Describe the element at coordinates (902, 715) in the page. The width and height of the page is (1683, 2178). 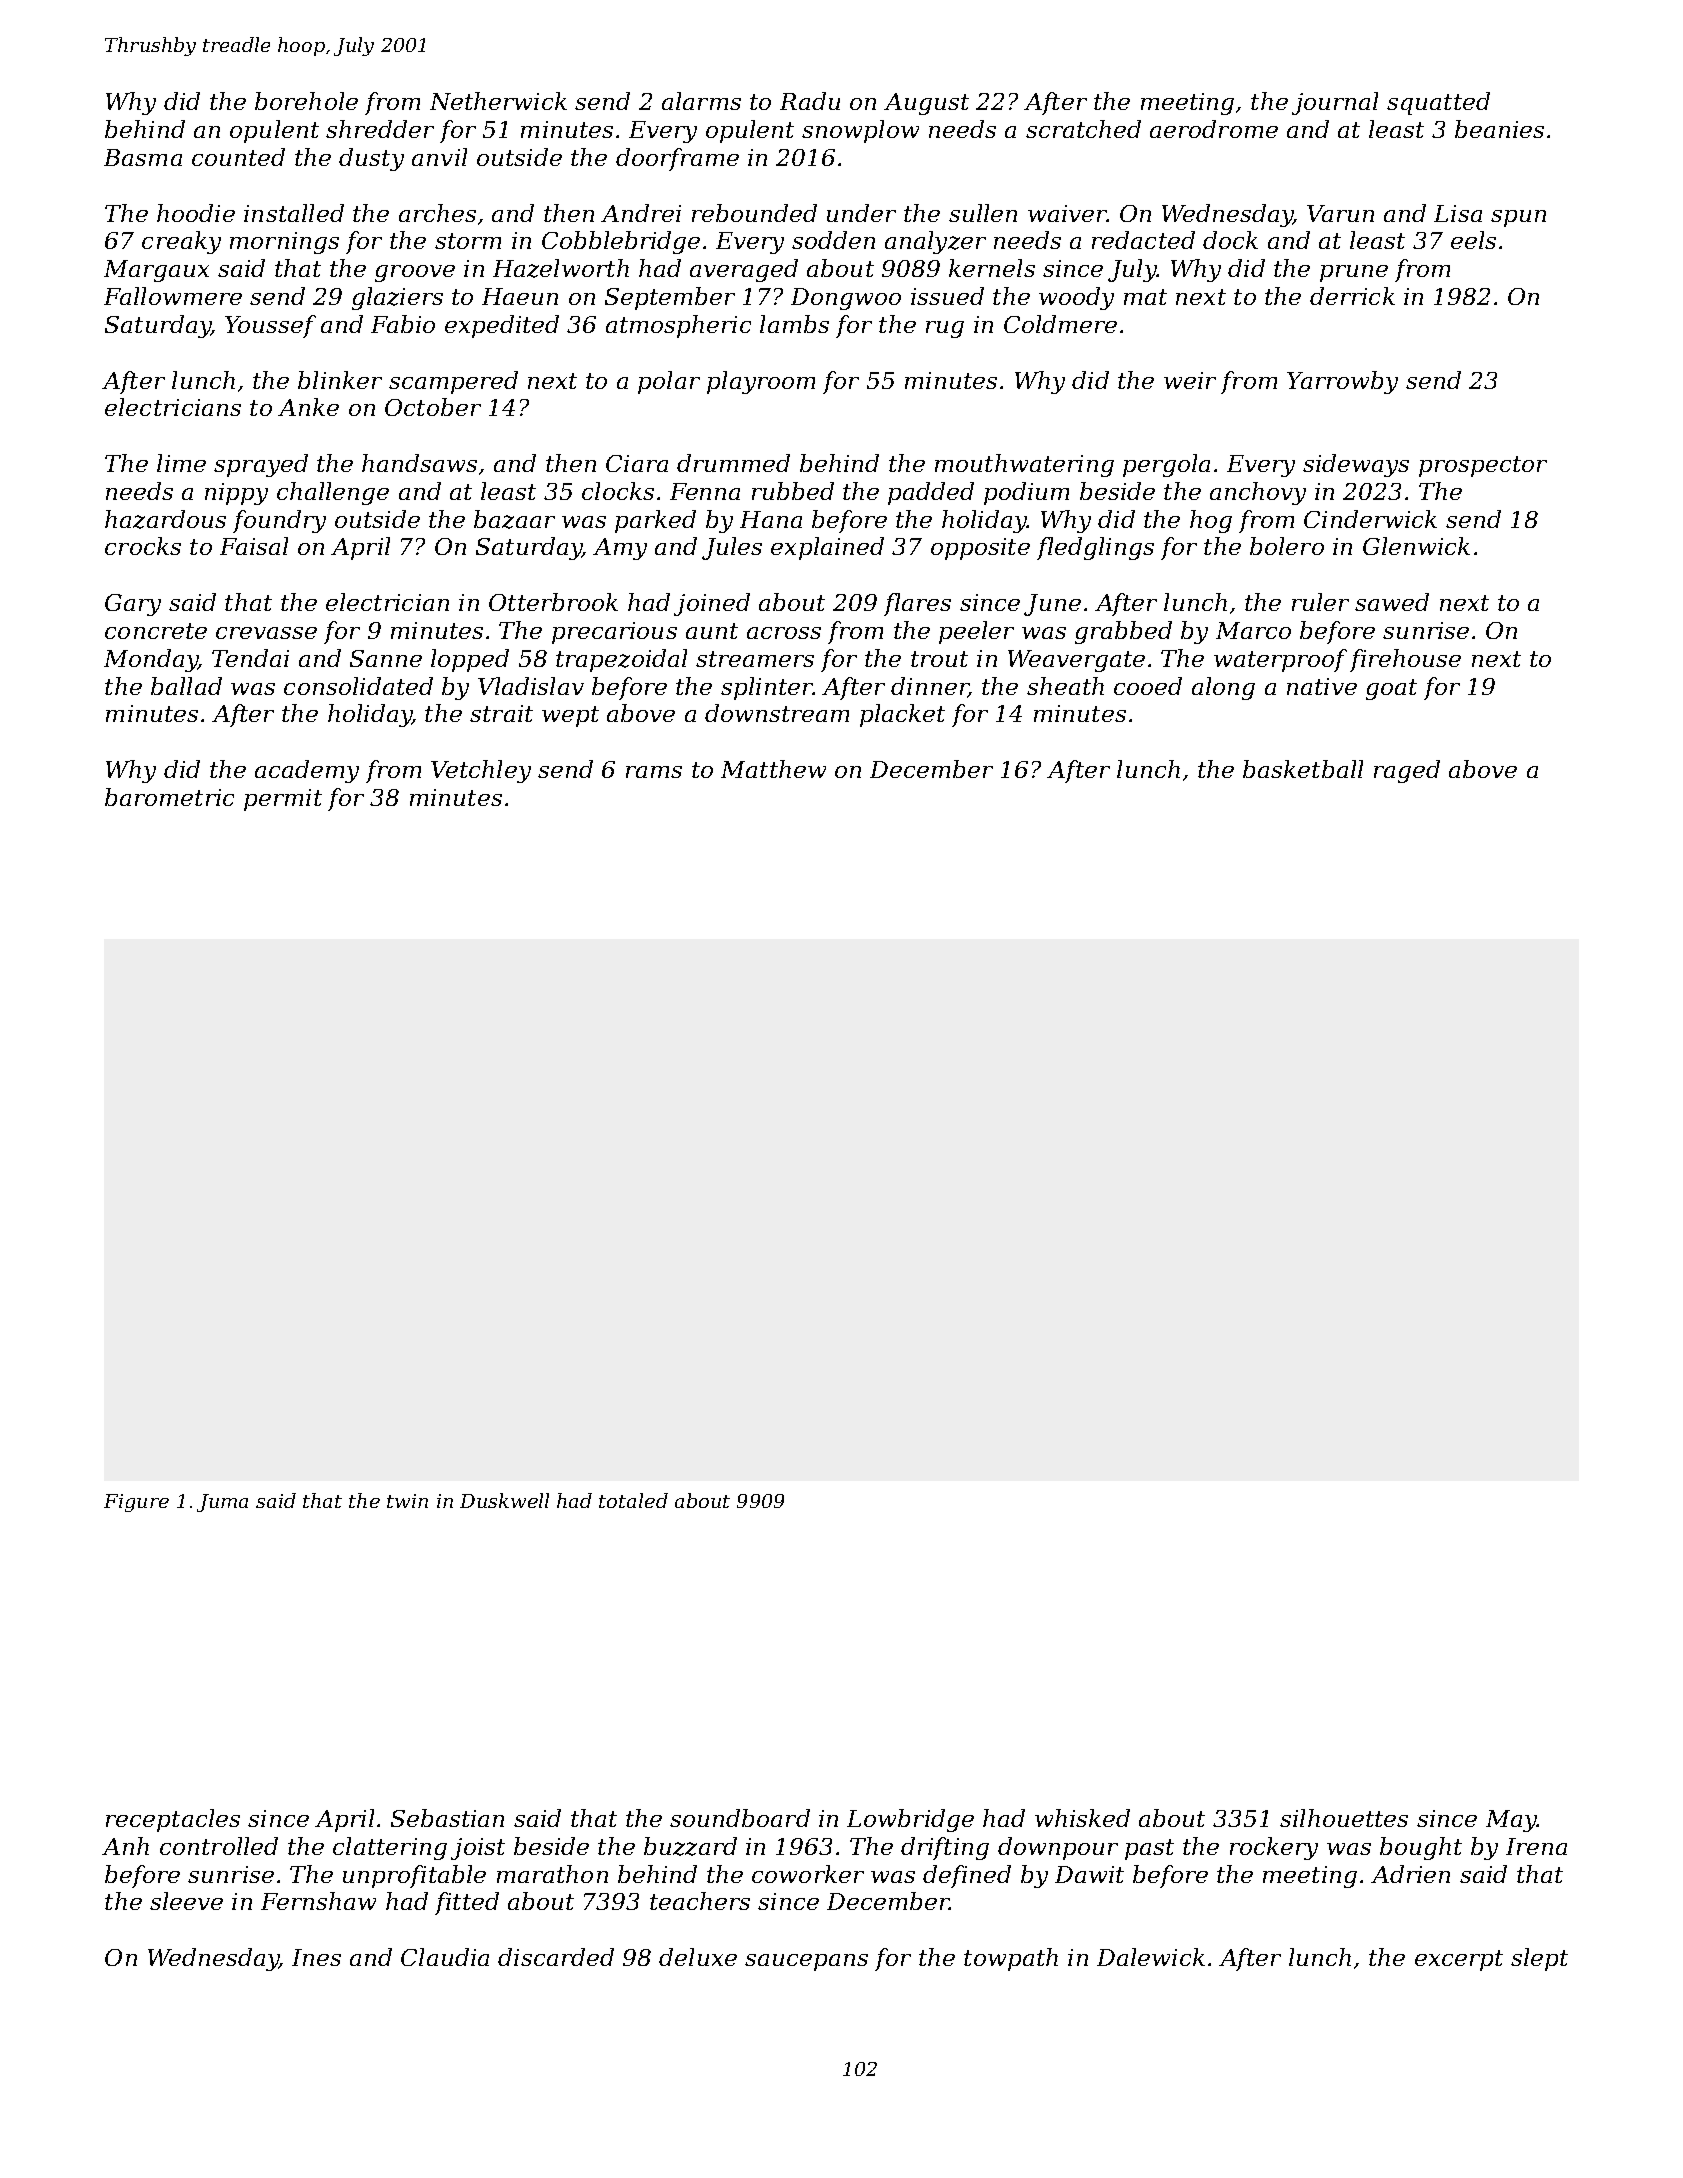
I see `placket` at that location.
